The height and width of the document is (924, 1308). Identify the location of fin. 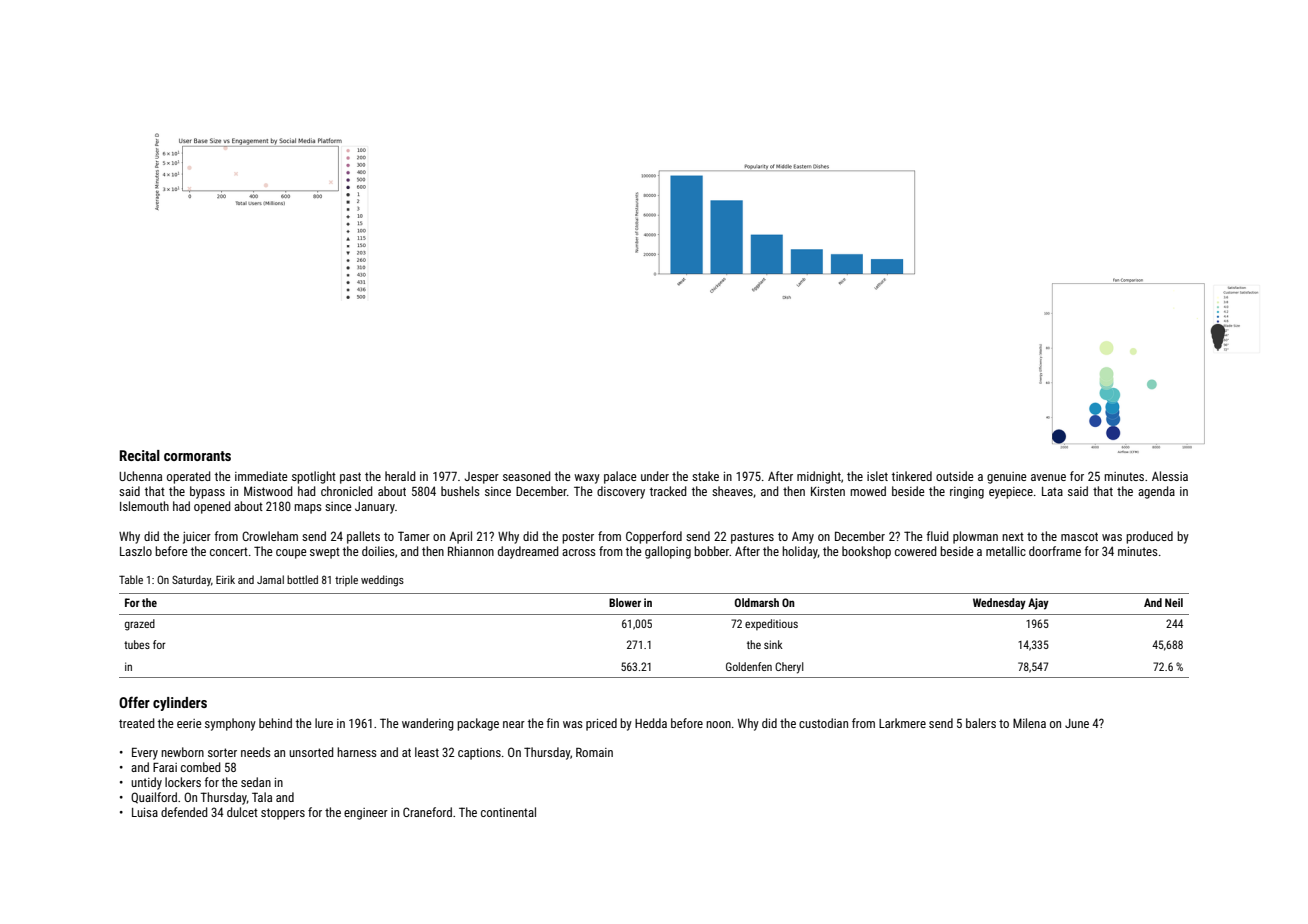
(553, 723).
